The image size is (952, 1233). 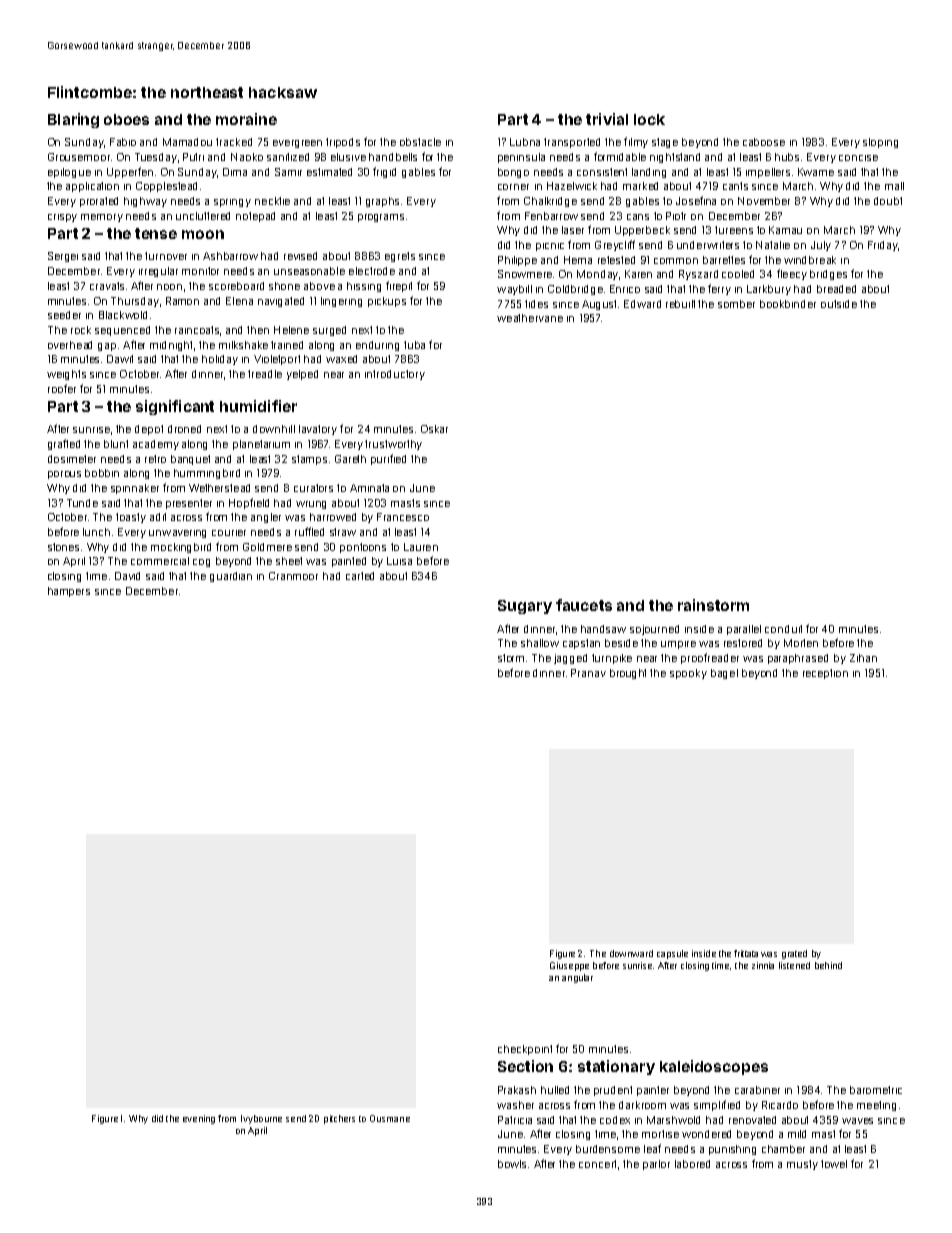 I want to click on tripods, so click(x=343, y=143).
